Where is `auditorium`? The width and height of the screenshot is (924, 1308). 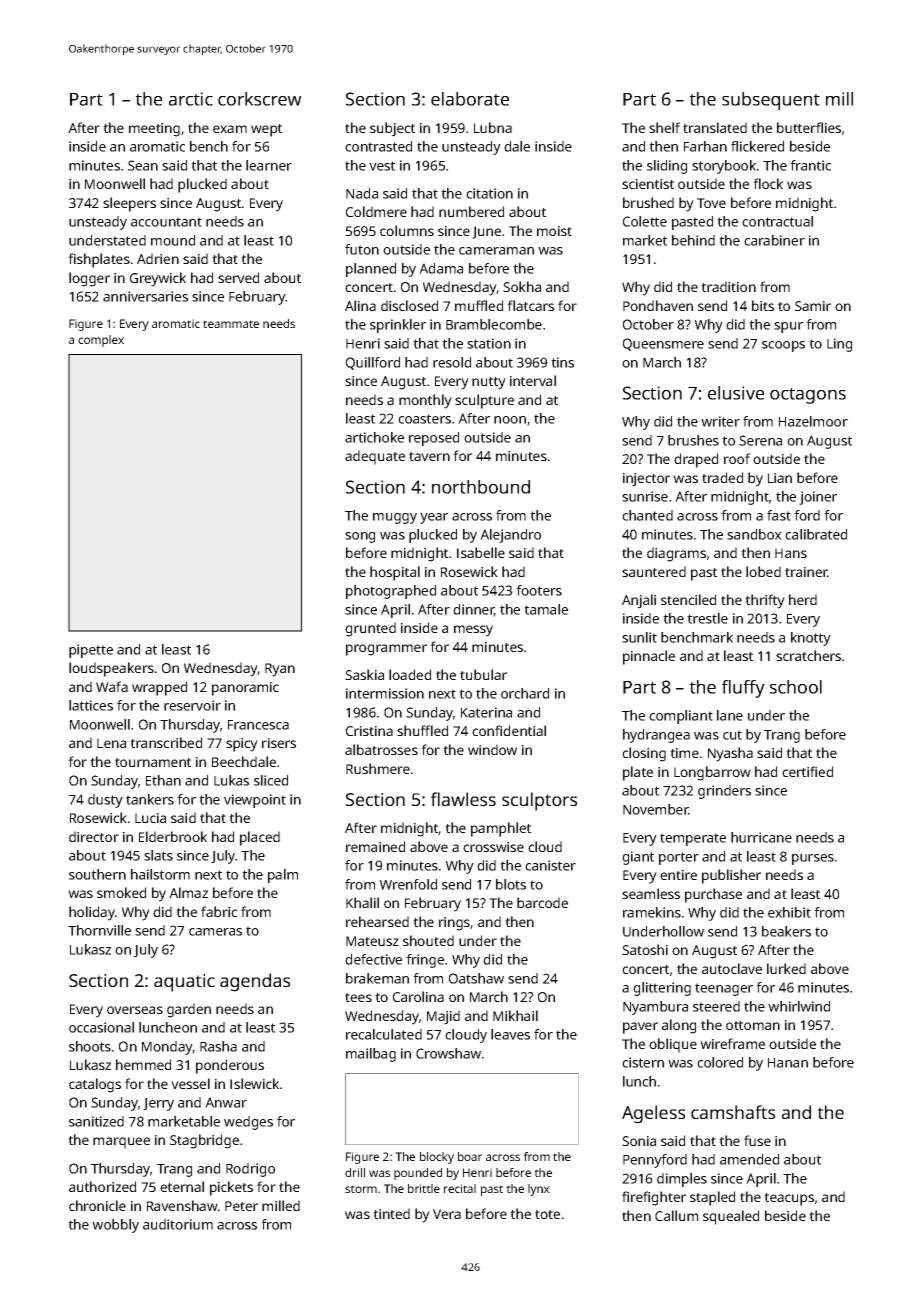 auditorium is located at coordinates (178, 1224).
